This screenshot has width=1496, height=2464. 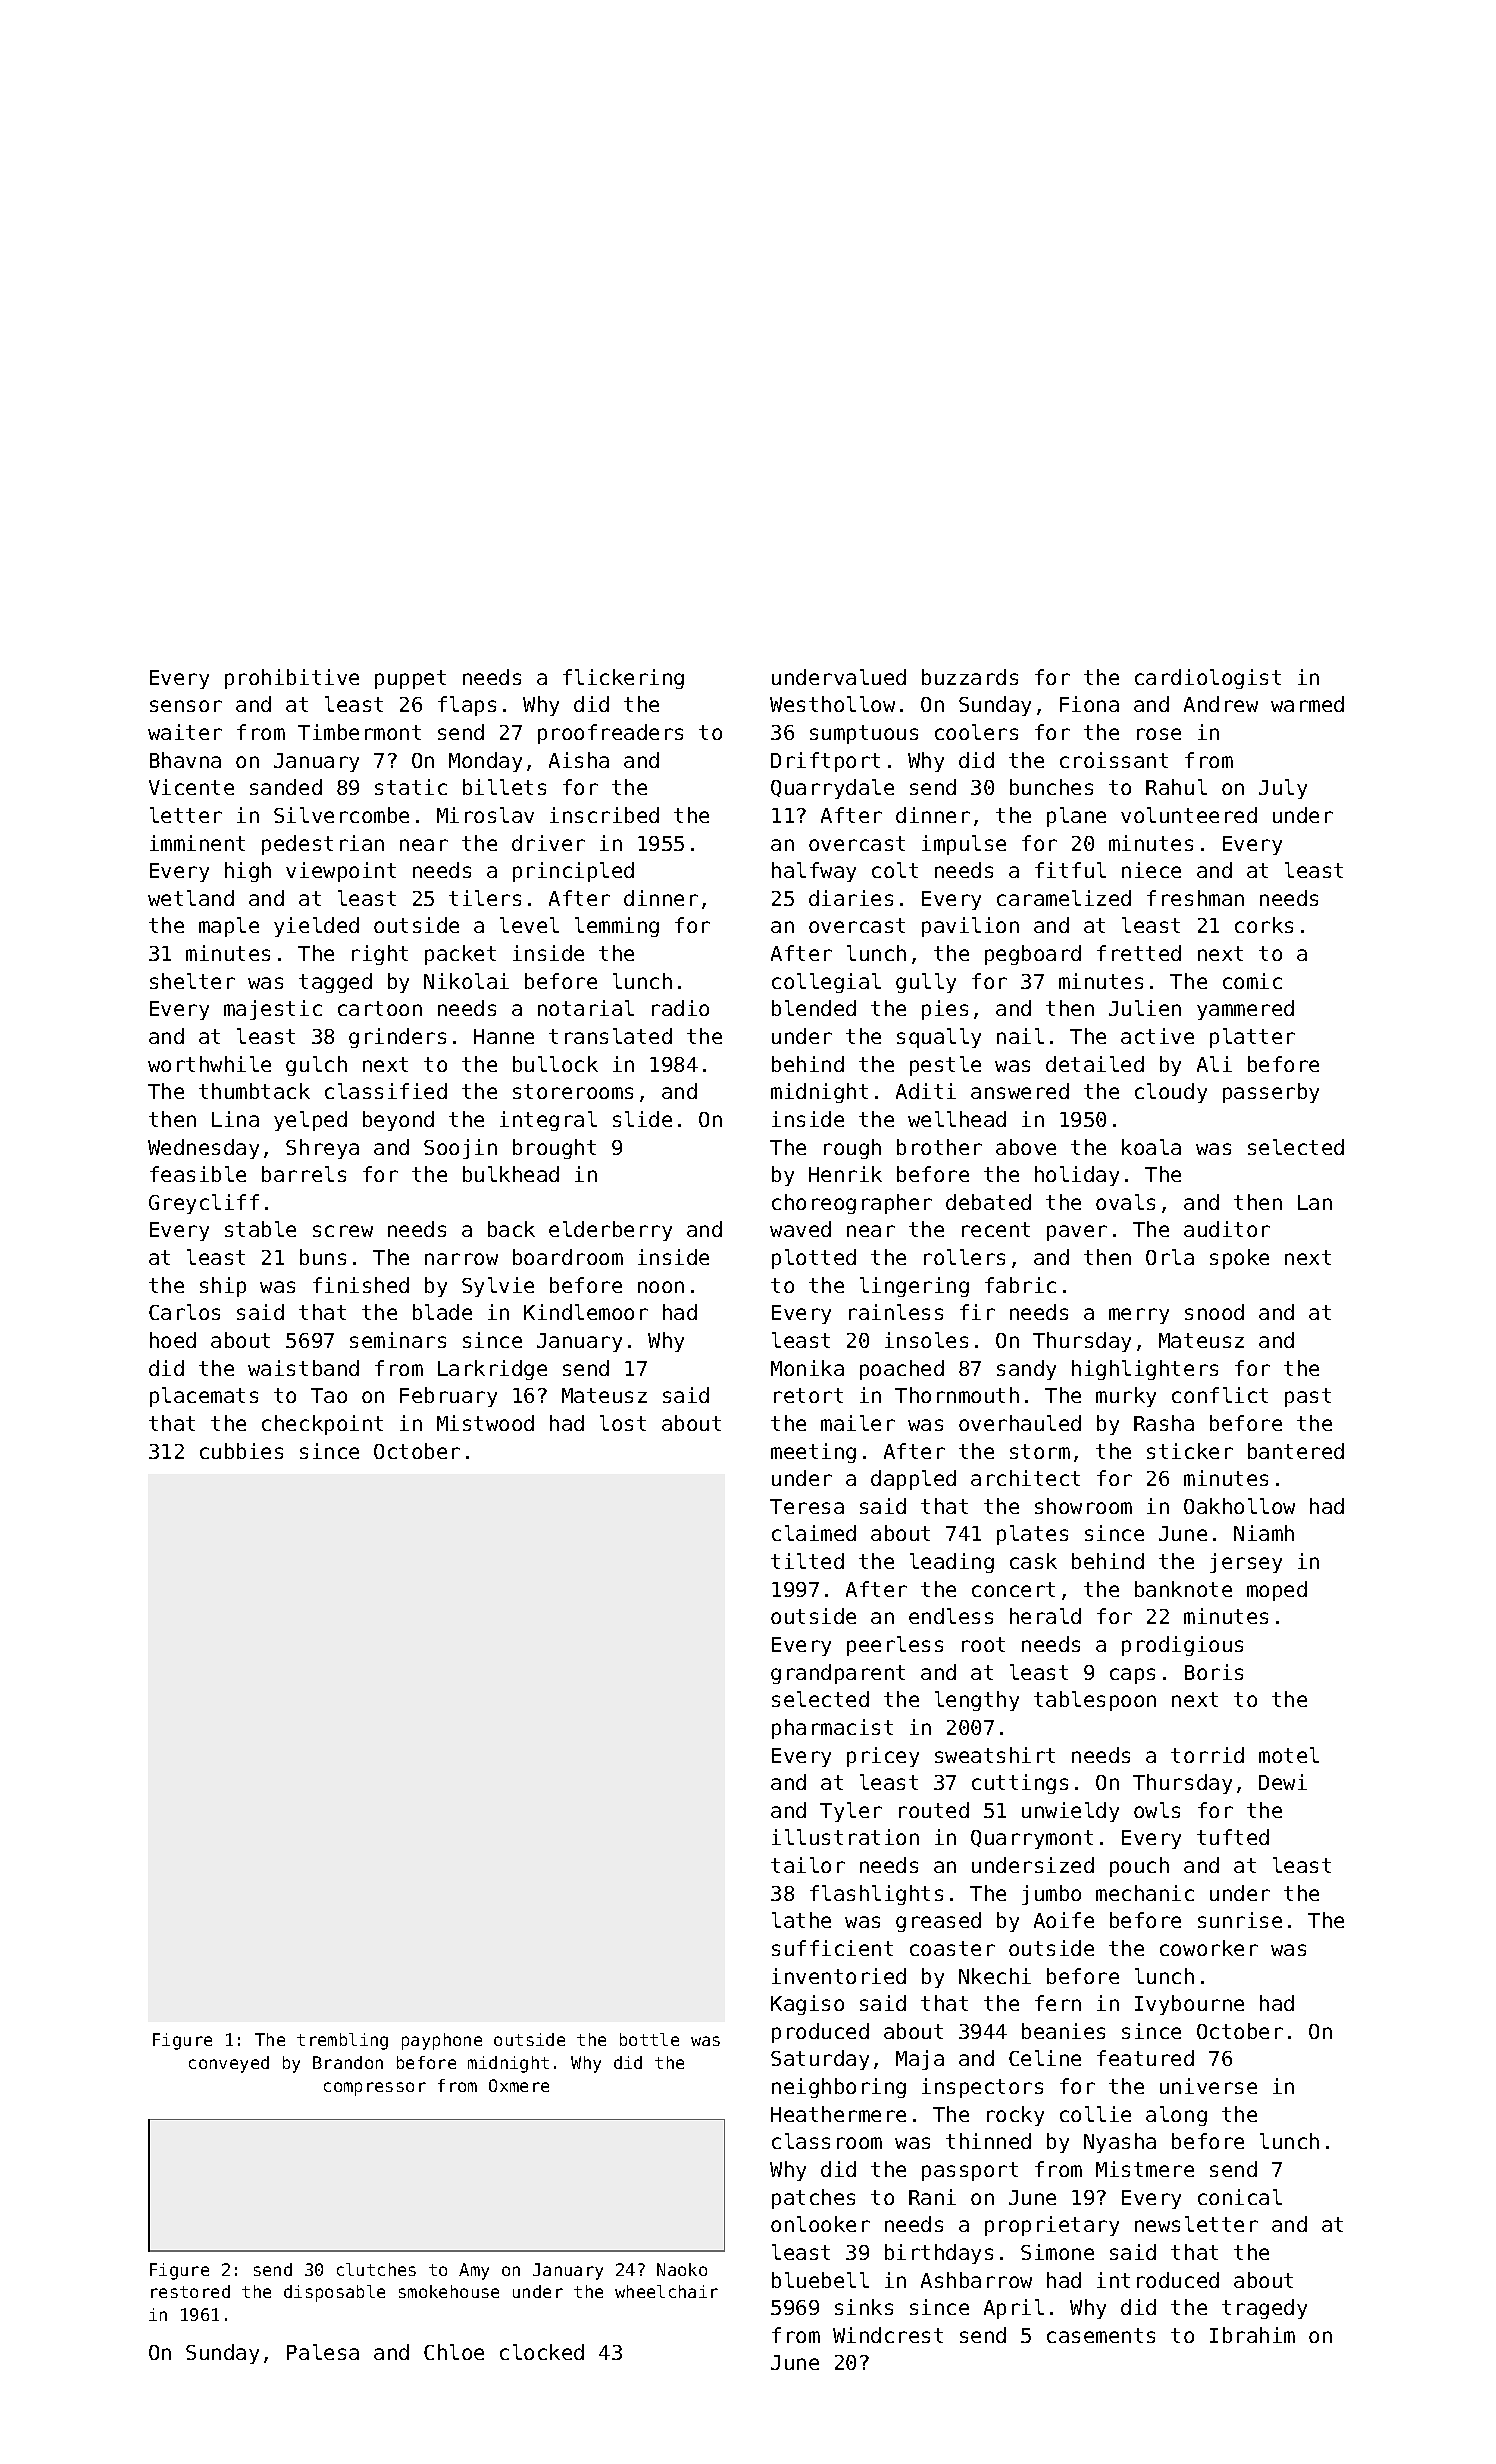 I want to click on cloudy, so click(x=1171, y=1093).
